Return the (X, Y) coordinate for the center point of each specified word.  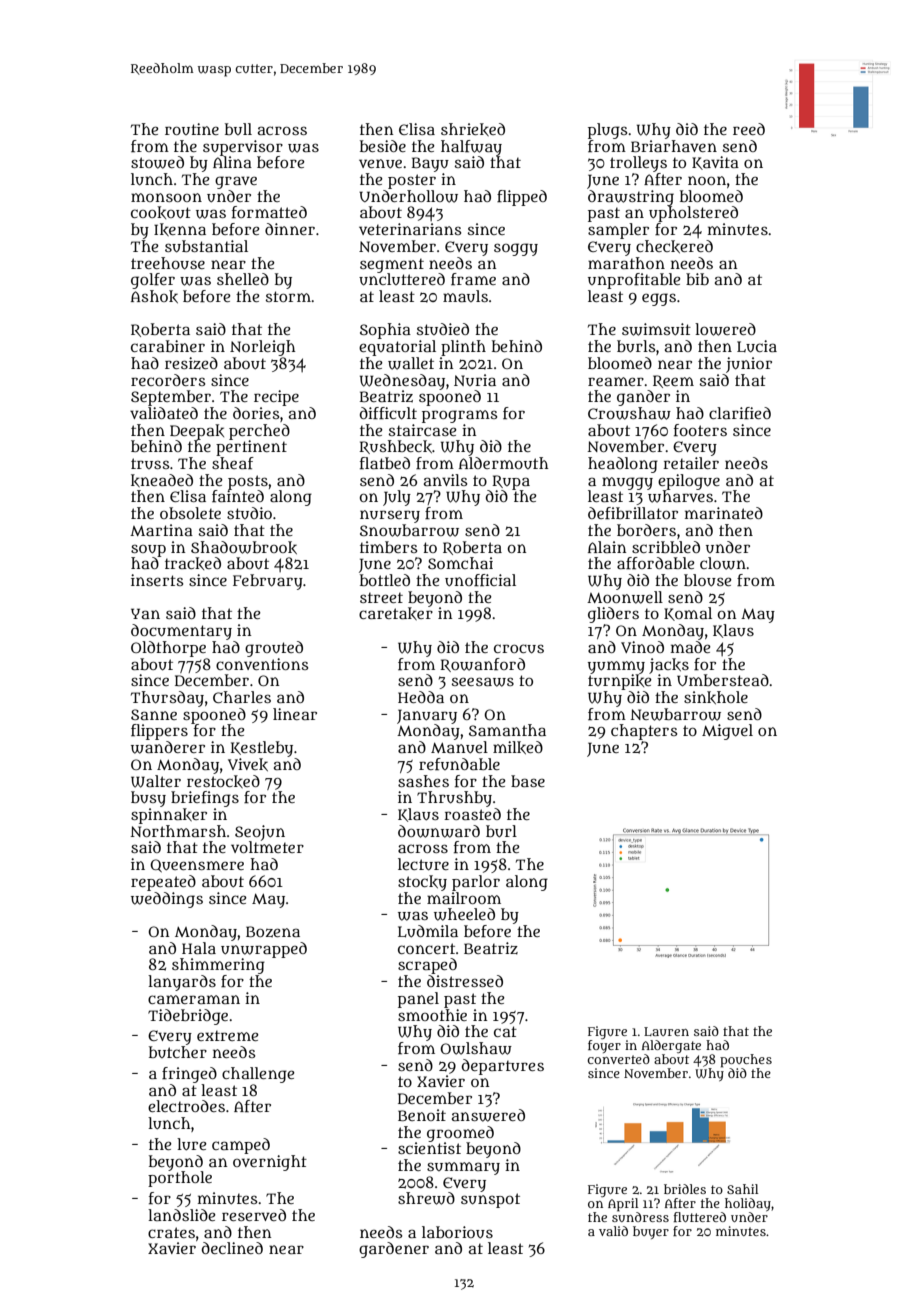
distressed (465, 981)
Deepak (197, 432)
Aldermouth (504, 463)
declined (232, 1248)
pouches (746, 1061)
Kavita (715, 163)
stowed (157, 162)
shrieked (473, 129)
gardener (394, 1250)
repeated (163, 883)
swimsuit (656, 329)
